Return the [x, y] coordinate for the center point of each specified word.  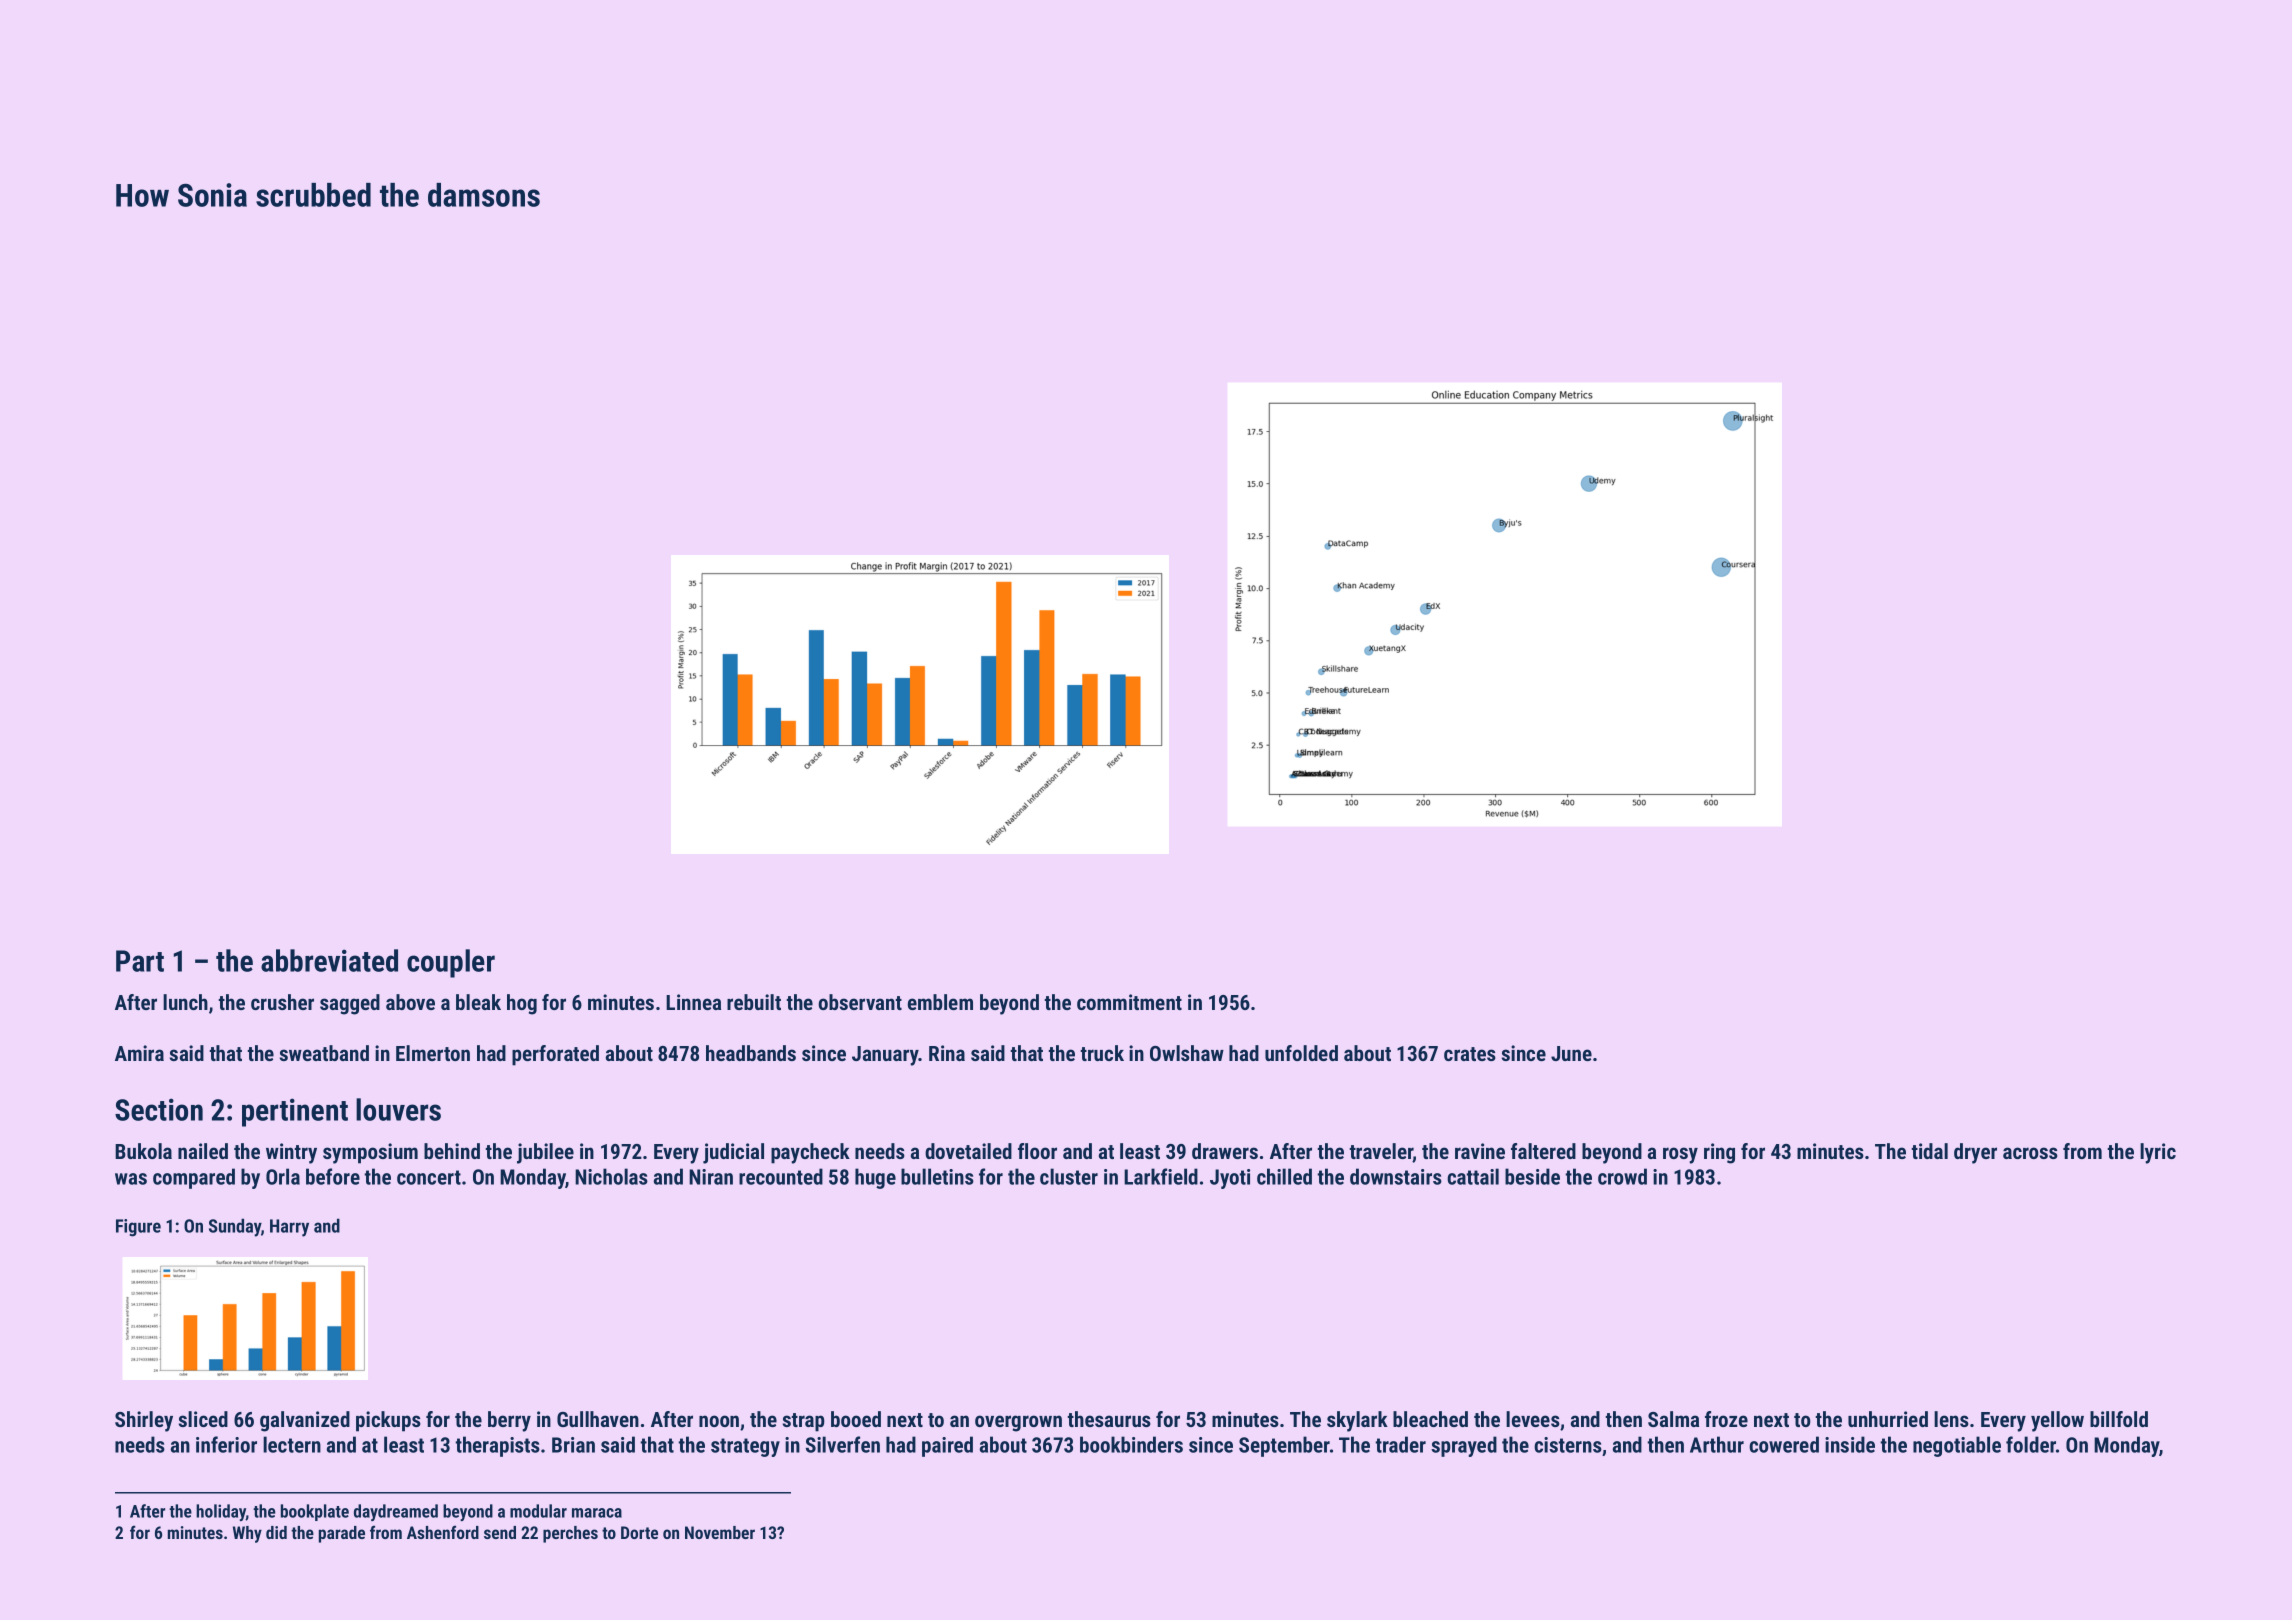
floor [1037, 1151]
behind [452, 1151]
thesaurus [1109, 1419]
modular [538, 1511]
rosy [1680, 1155]
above [410, 1002]
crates [1470, 1054]
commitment [1129, 1002]
